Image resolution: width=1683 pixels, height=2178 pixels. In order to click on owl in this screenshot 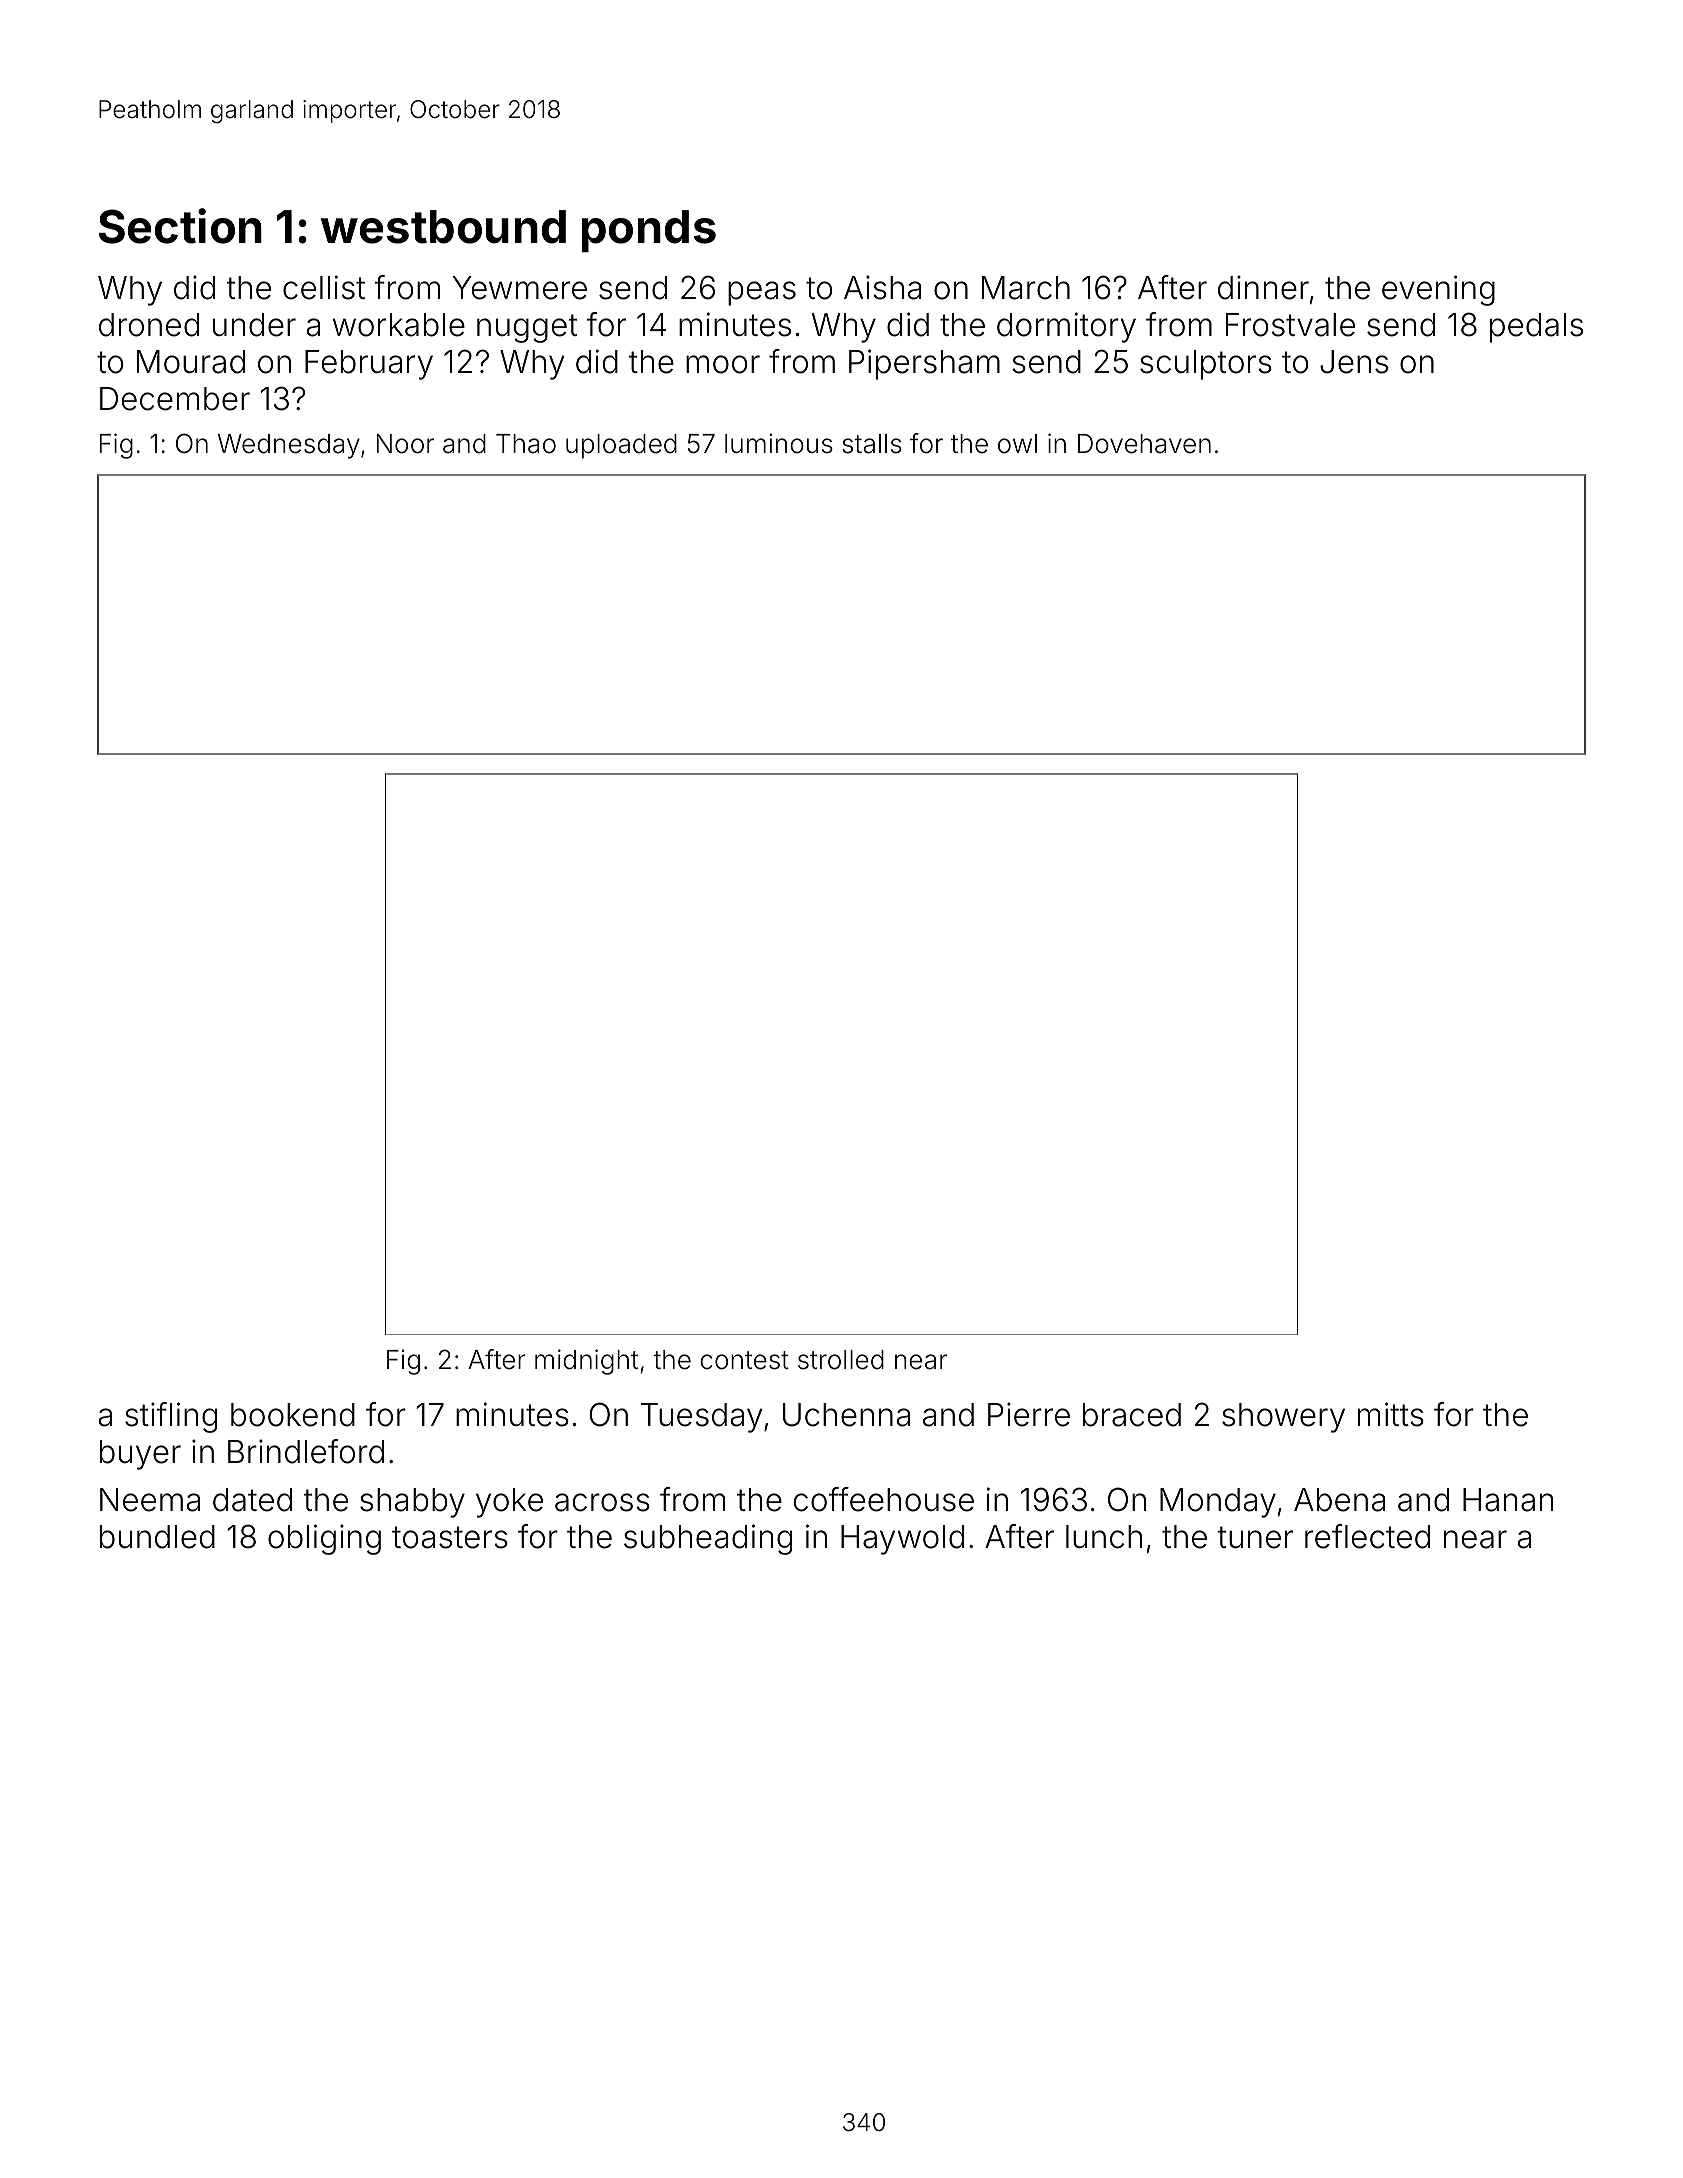, I will do `click(1017, 444)`.
